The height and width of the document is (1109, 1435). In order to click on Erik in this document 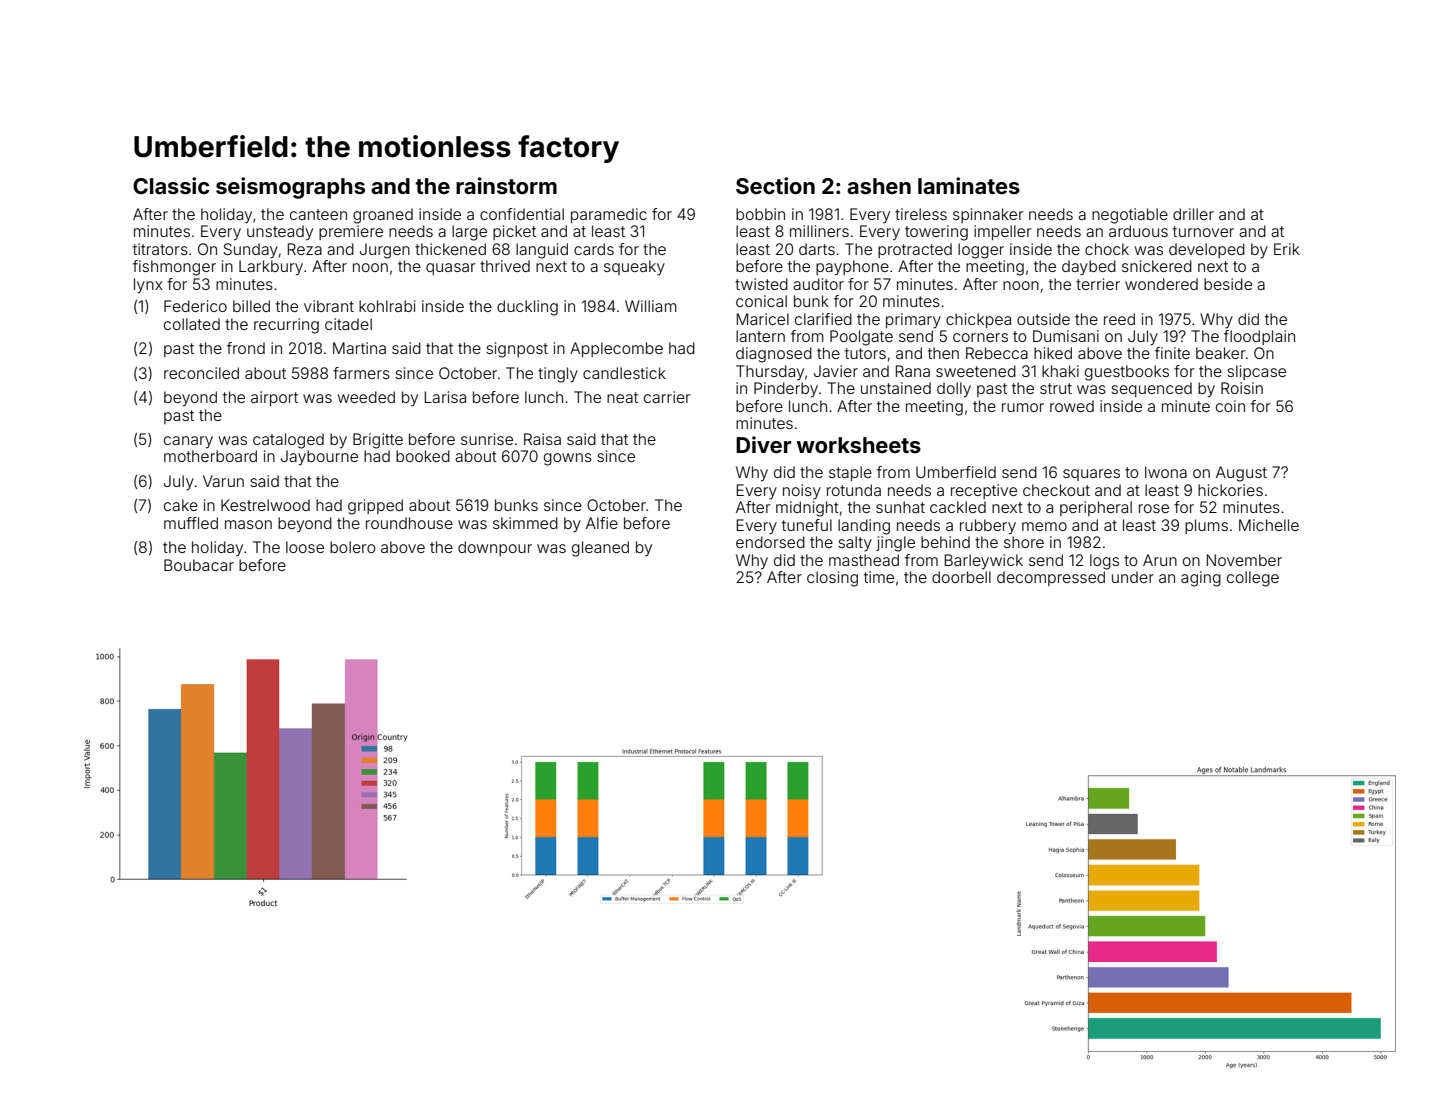, I will do `click(1287, 249)`.
